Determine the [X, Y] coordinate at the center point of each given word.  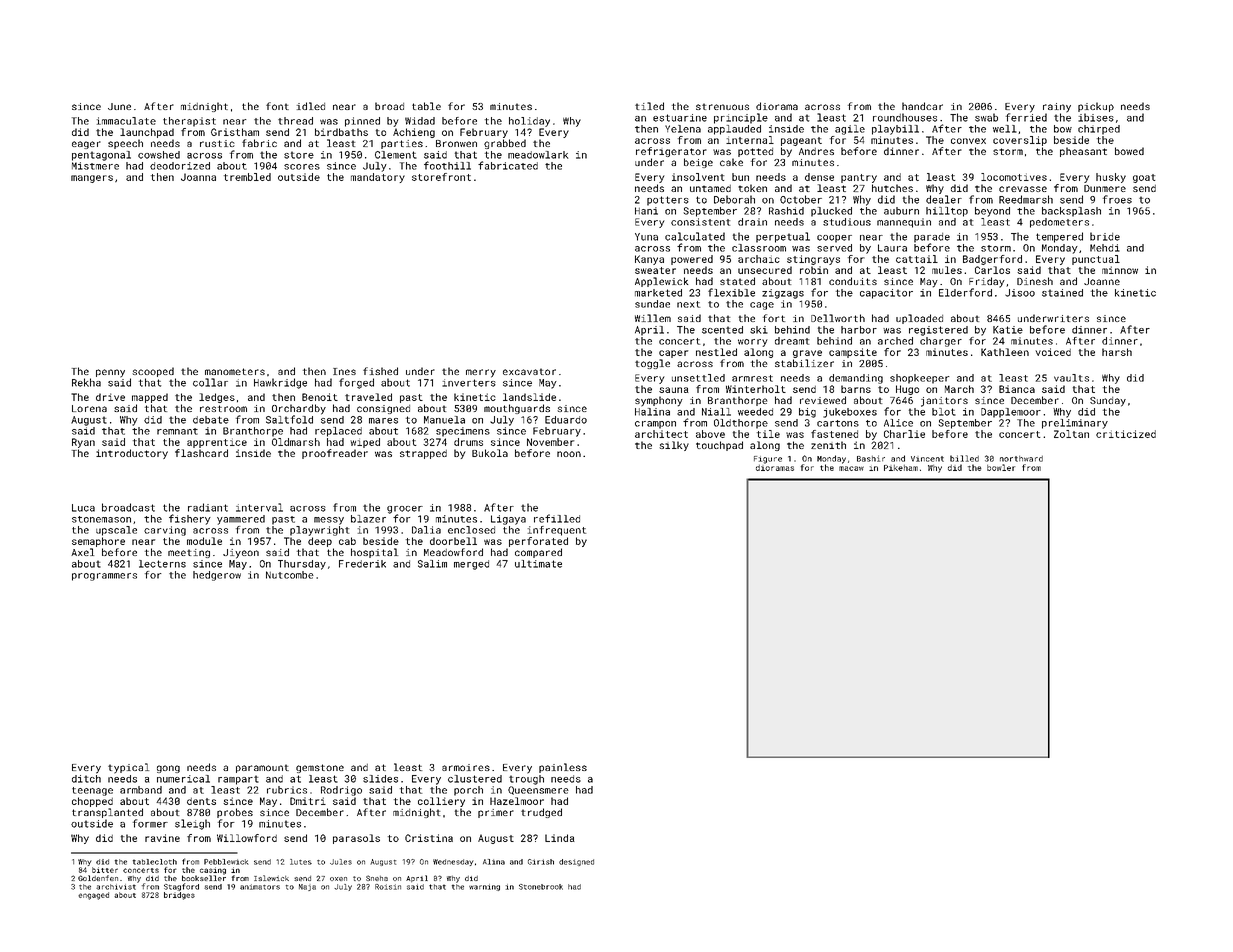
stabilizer [804, 363]
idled [311, 106]
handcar [922, 106]
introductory [132, 454]
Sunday [1108, 402]
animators [260, 887]
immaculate [126, 121]
